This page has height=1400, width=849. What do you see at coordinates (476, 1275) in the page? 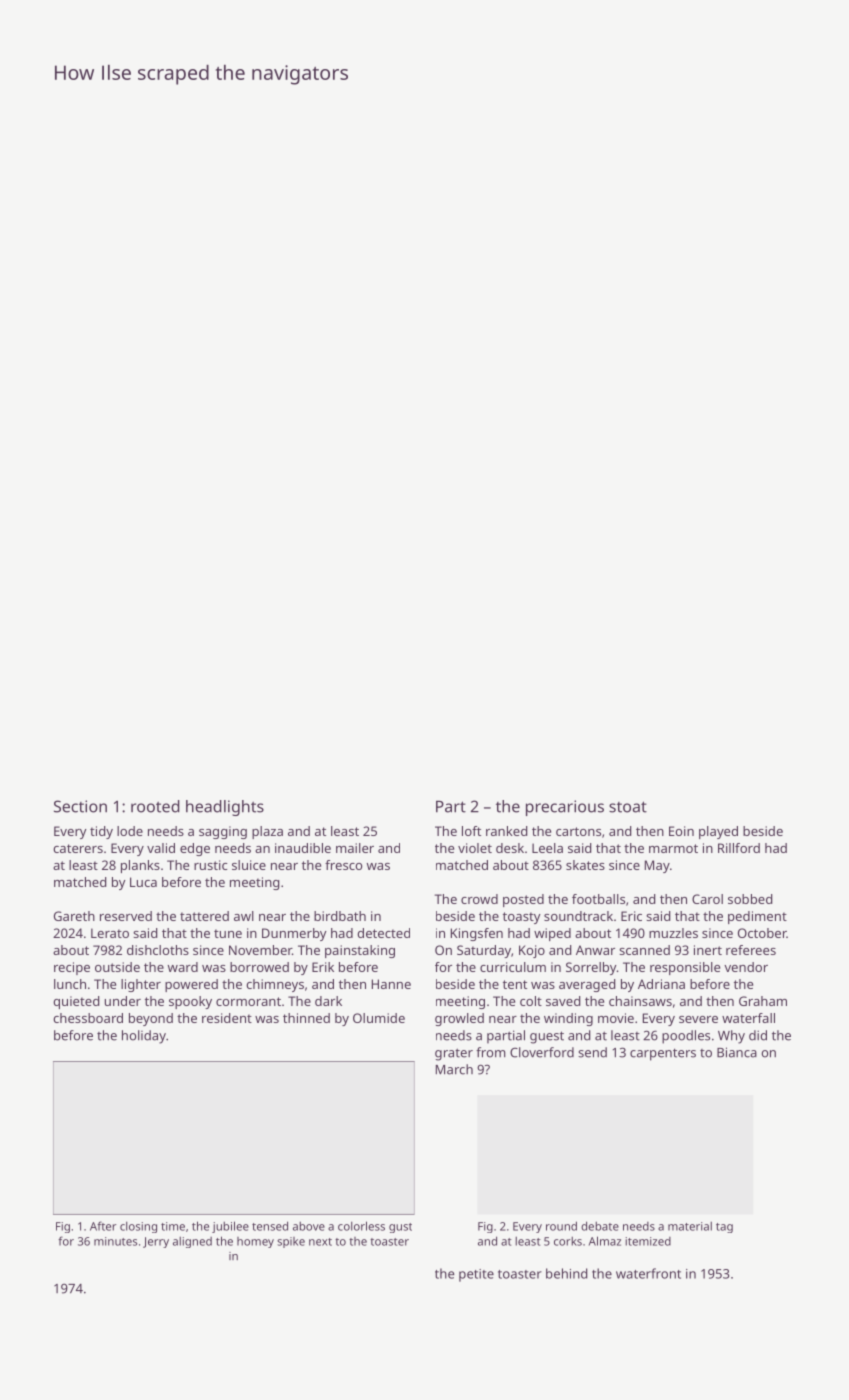
I see `petite` at bounding box center [476, 1275].
